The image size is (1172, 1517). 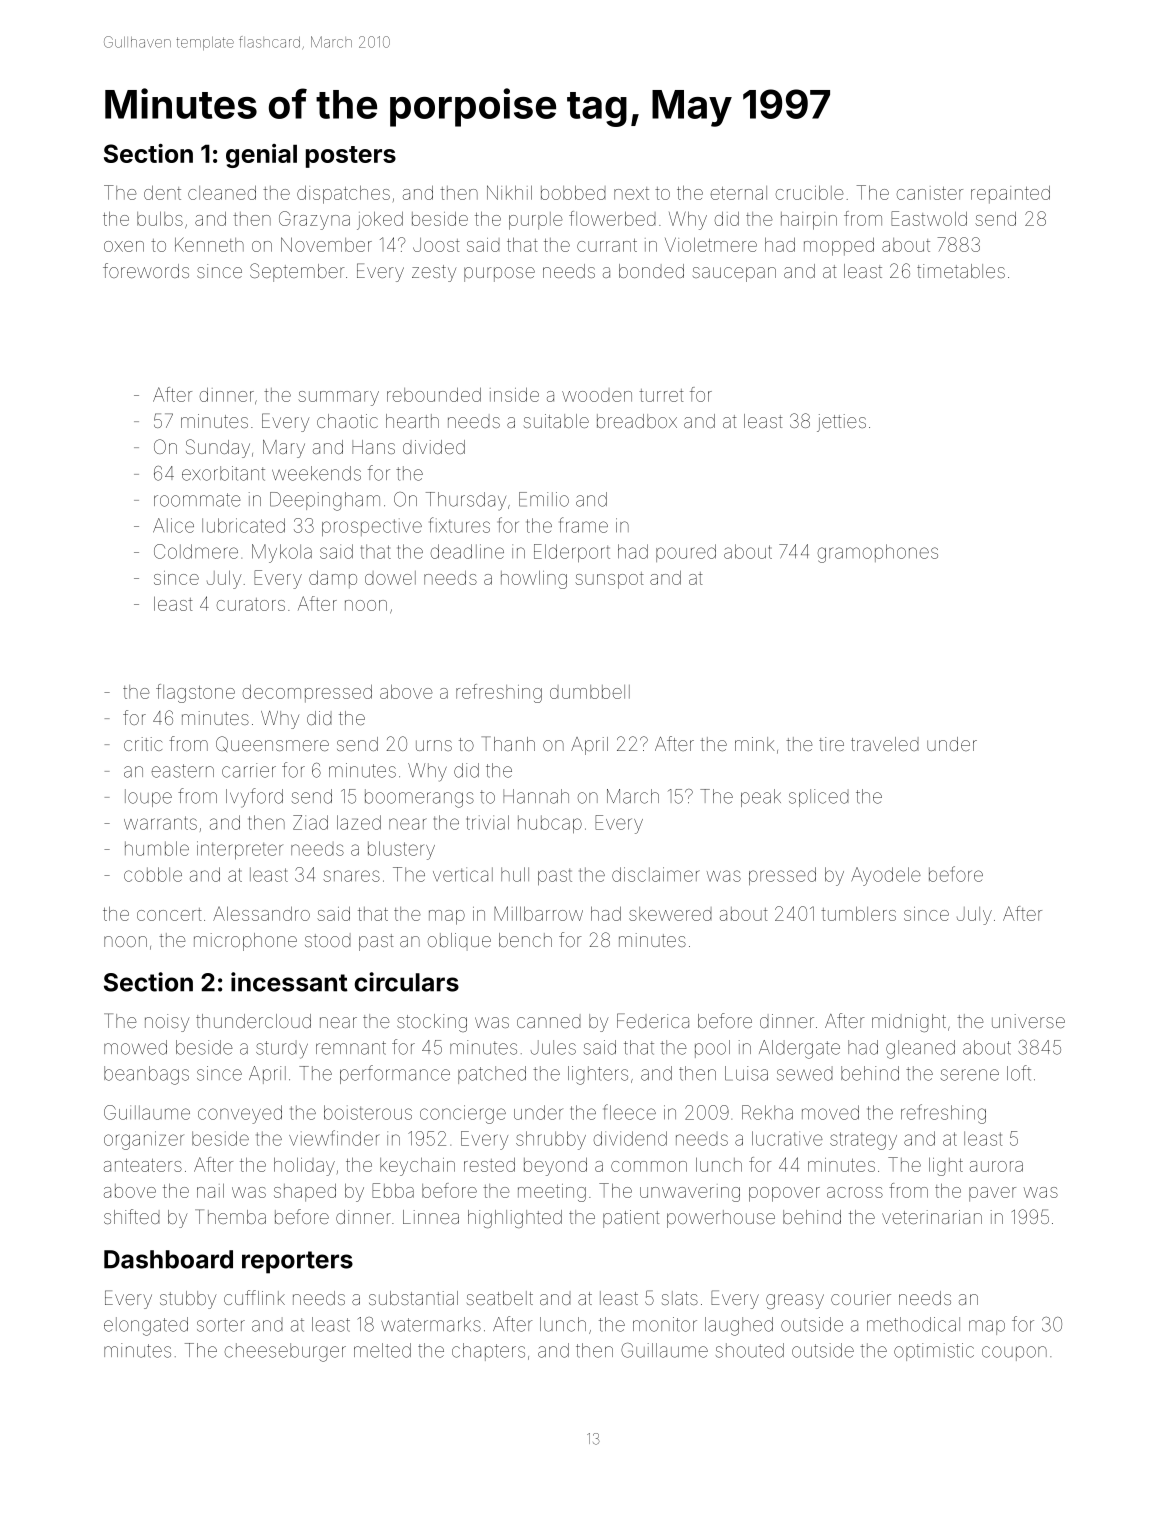 I want to click on lazed, so click(x=359, y=822).
